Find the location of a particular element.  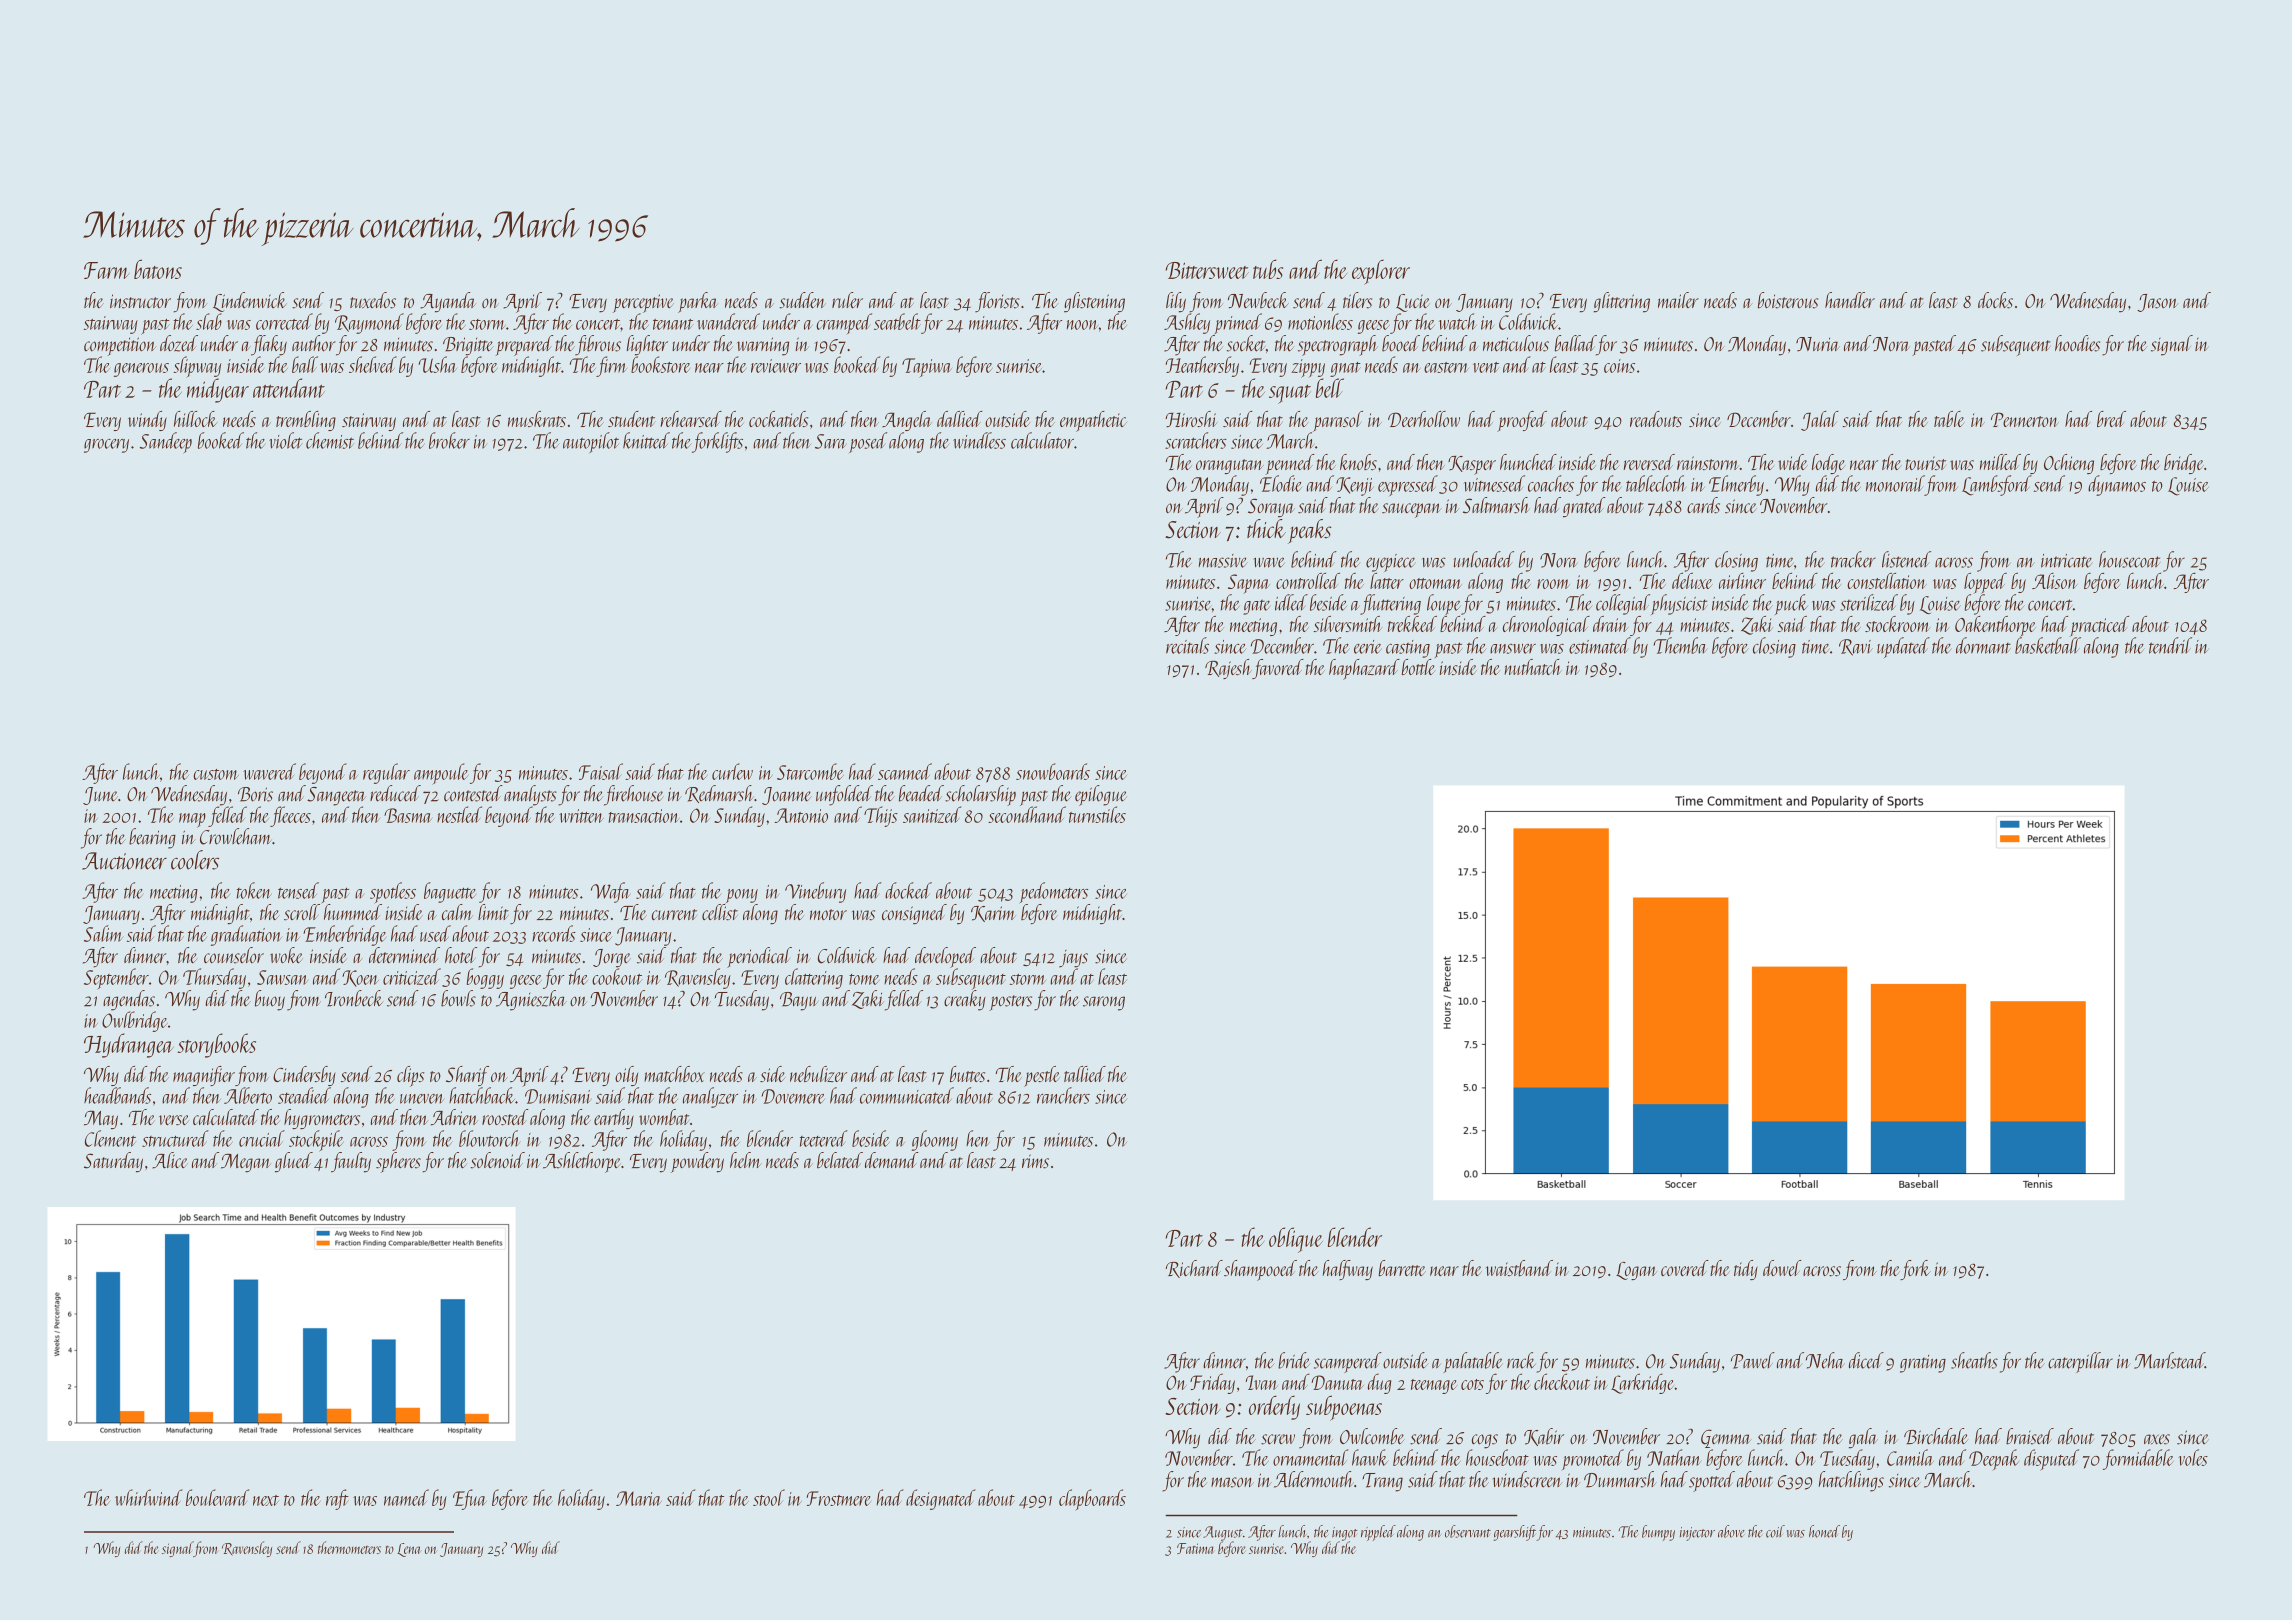

powdery is located at coordinates (697, 1162).
